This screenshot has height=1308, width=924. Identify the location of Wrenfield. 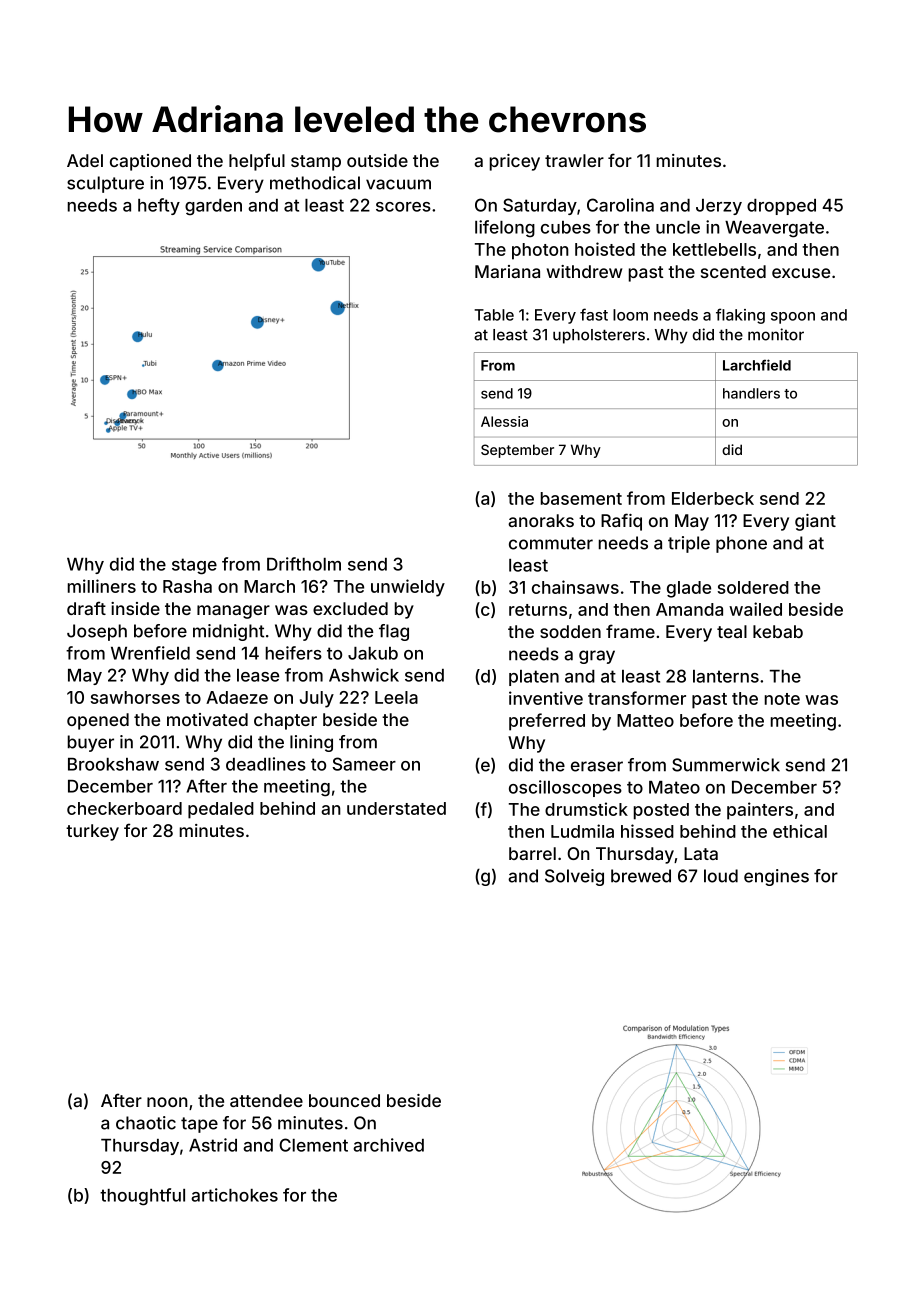
(150, 653).
